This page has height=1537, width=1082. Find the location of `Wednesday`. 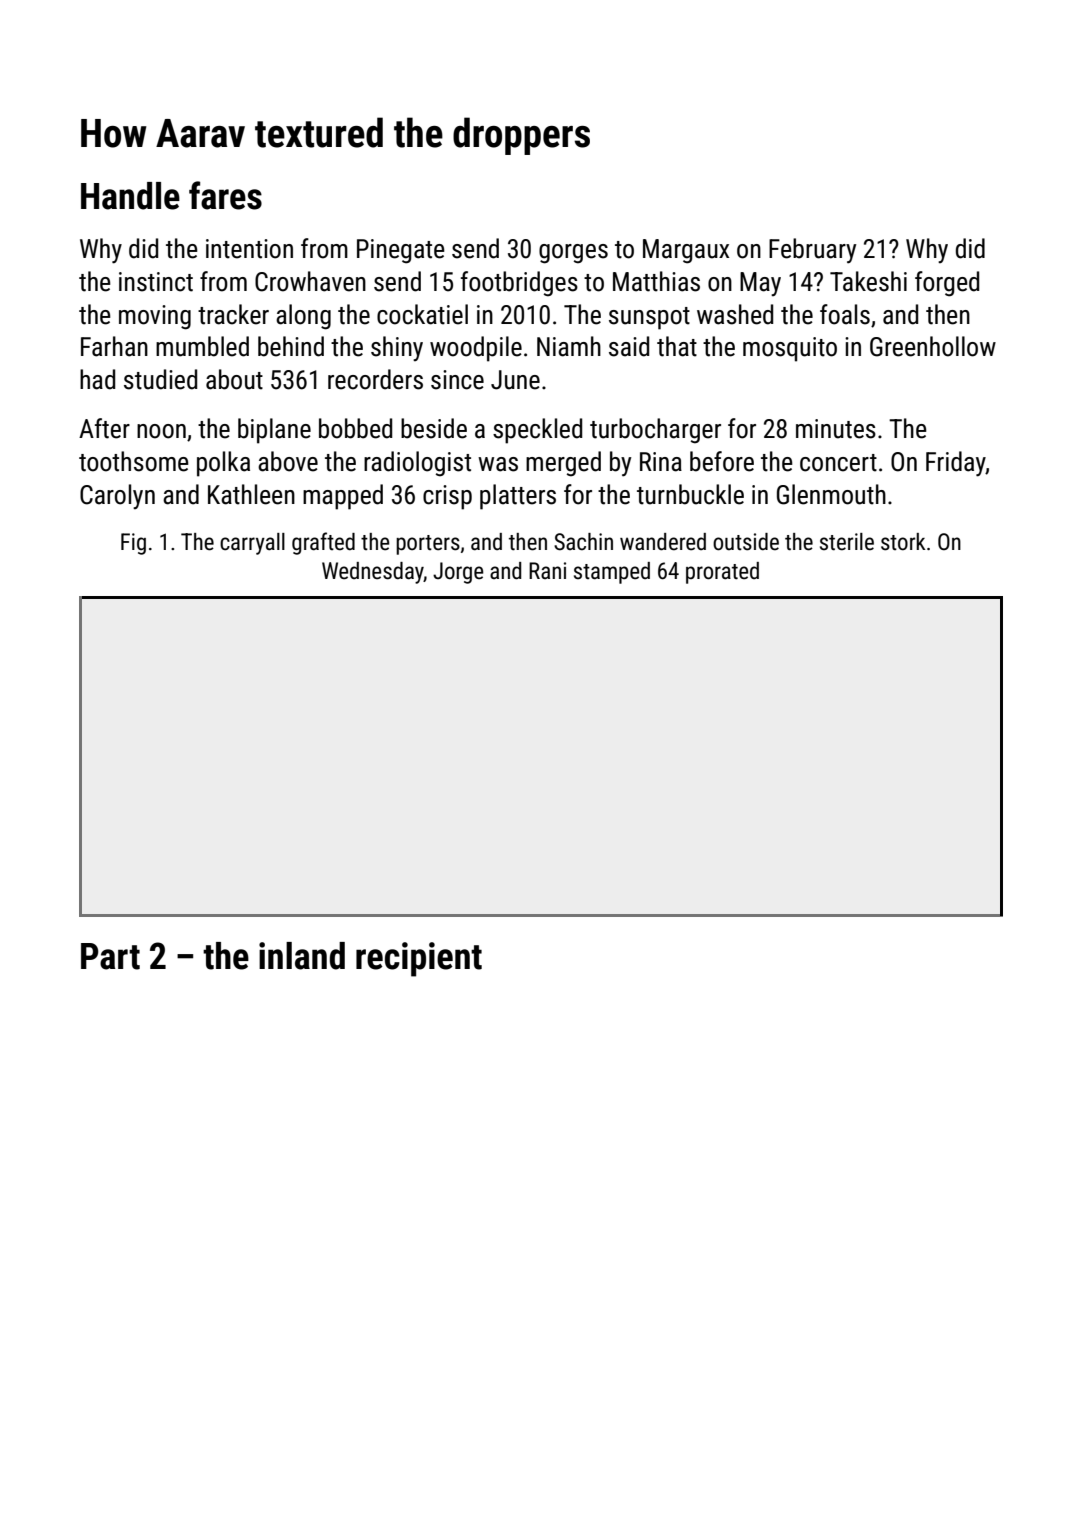

Wednesday is located at coordinates (373, 573).
